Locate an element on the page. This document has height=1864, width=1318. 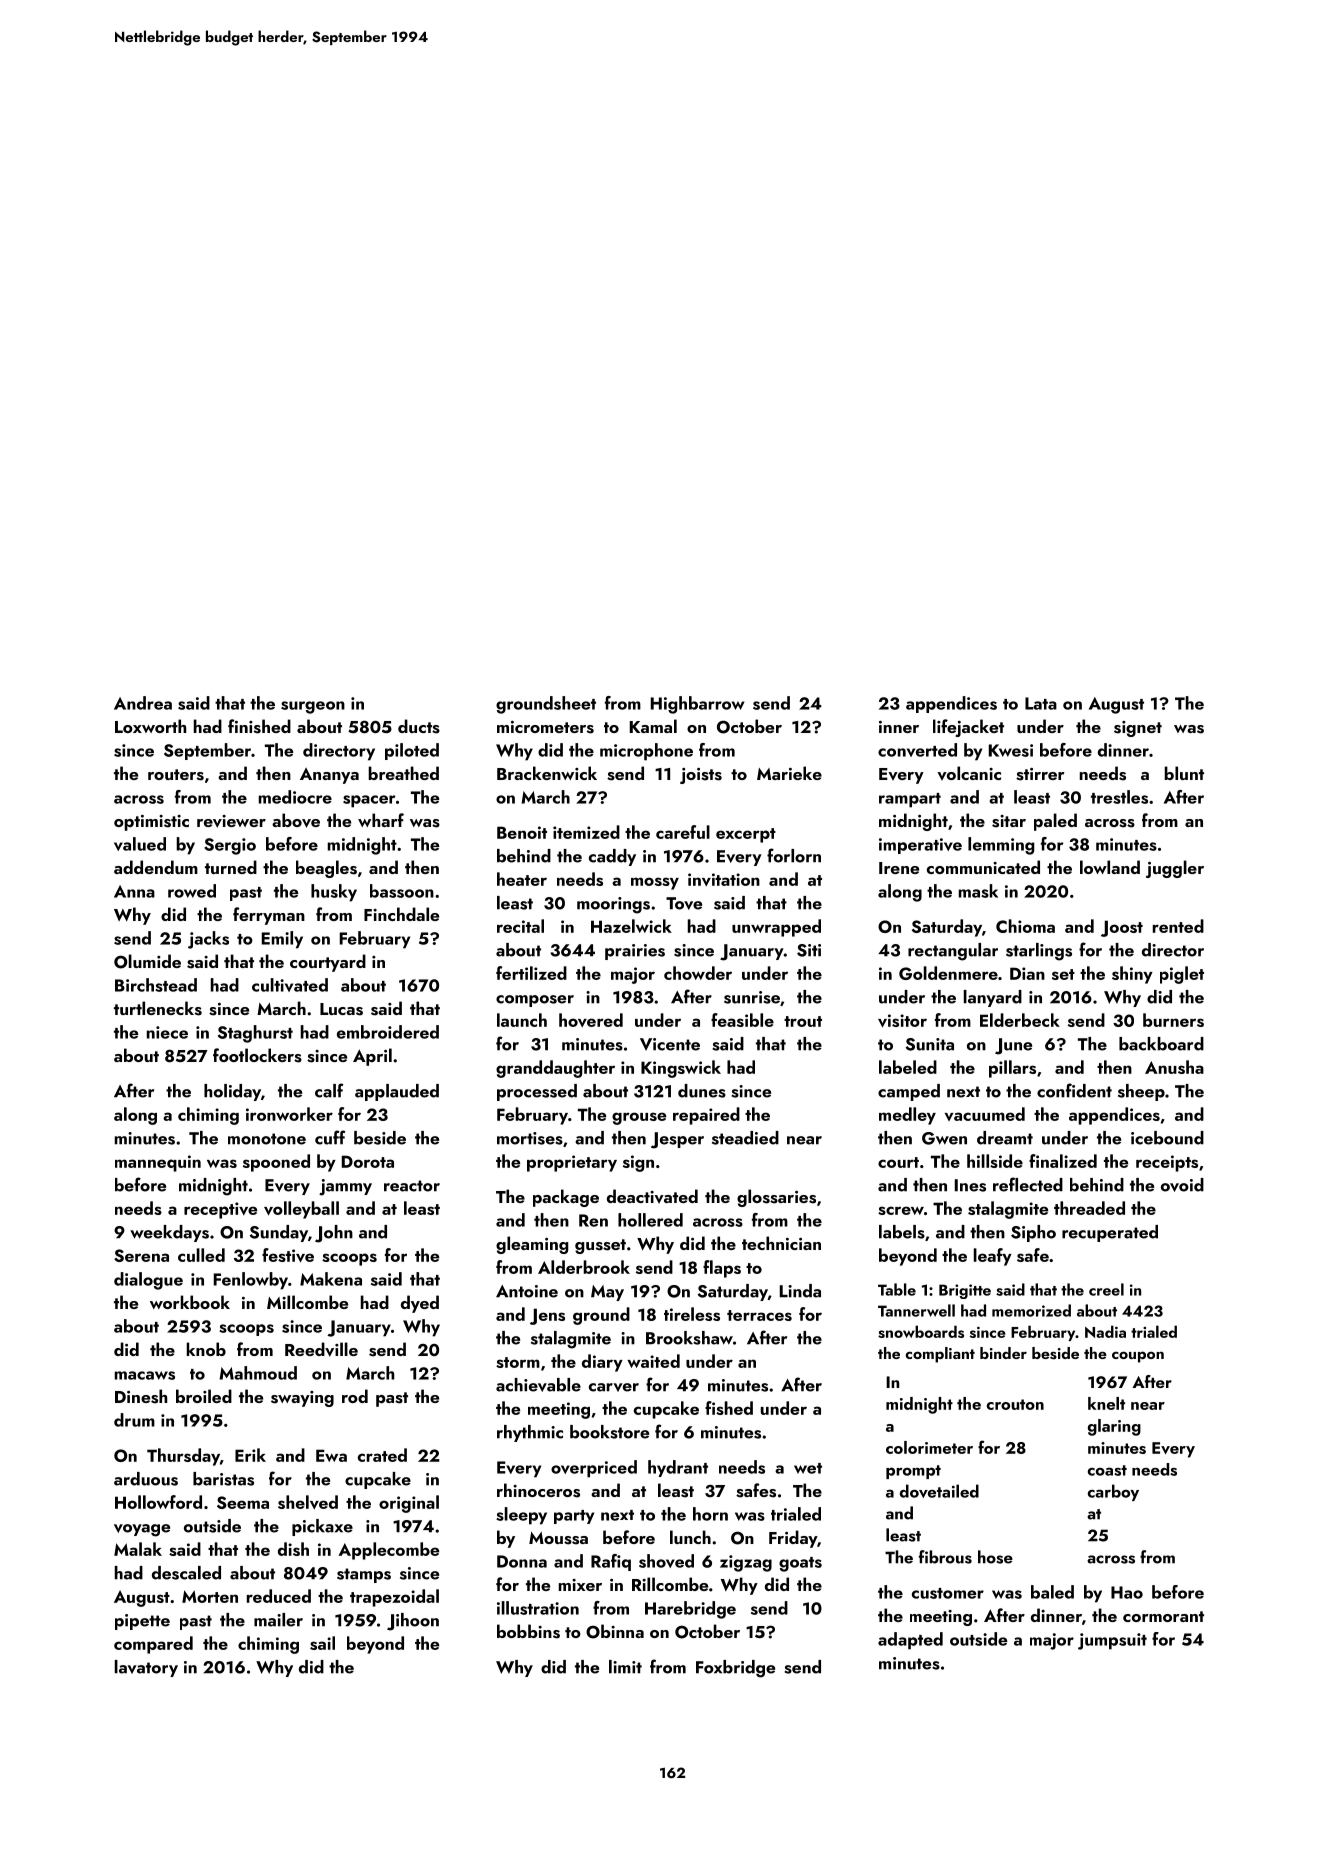
Joost is located at coordinates (1122, 928).
